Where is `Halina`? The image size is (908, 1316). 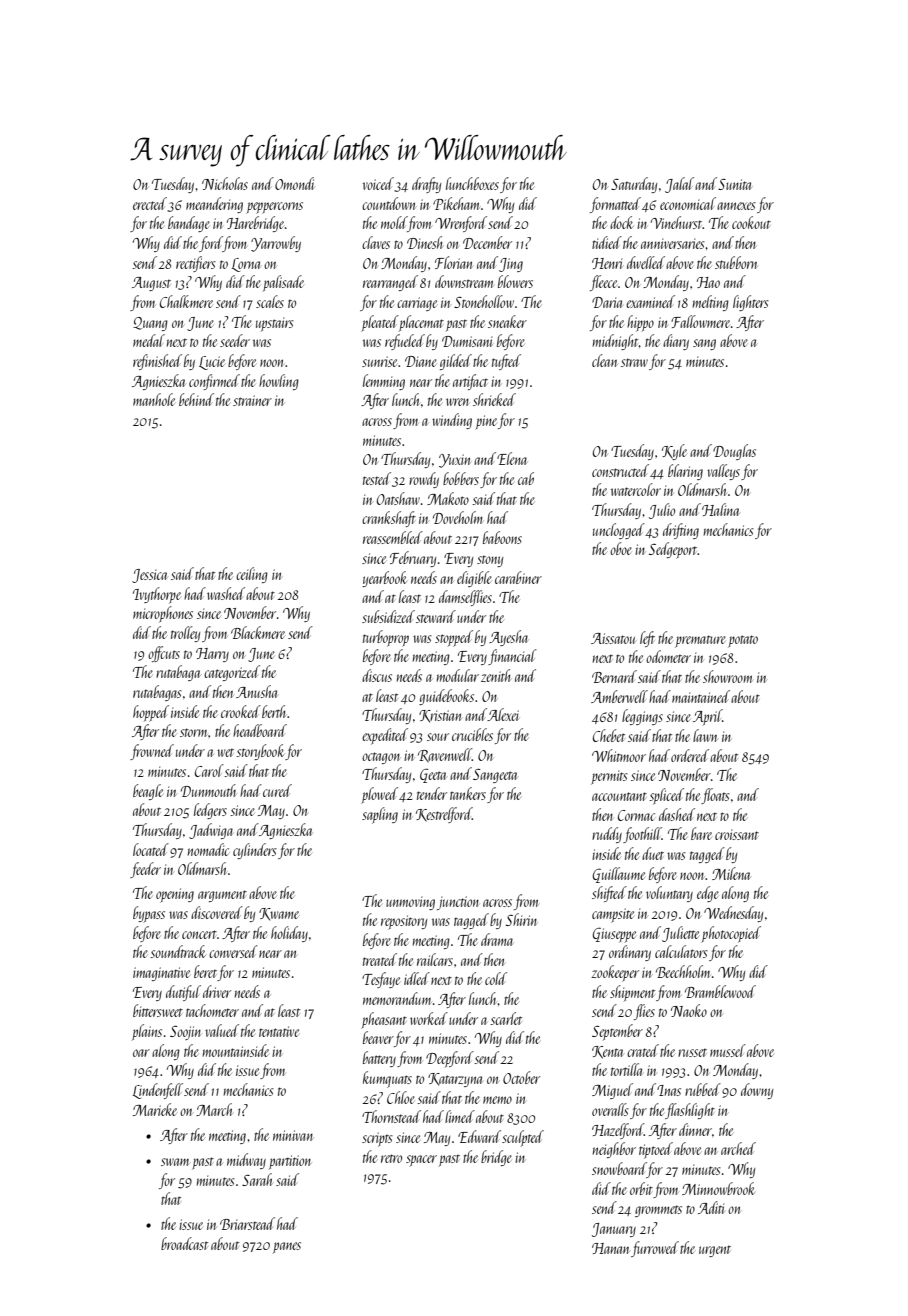
Halina is located at coordinates (721, 509).
